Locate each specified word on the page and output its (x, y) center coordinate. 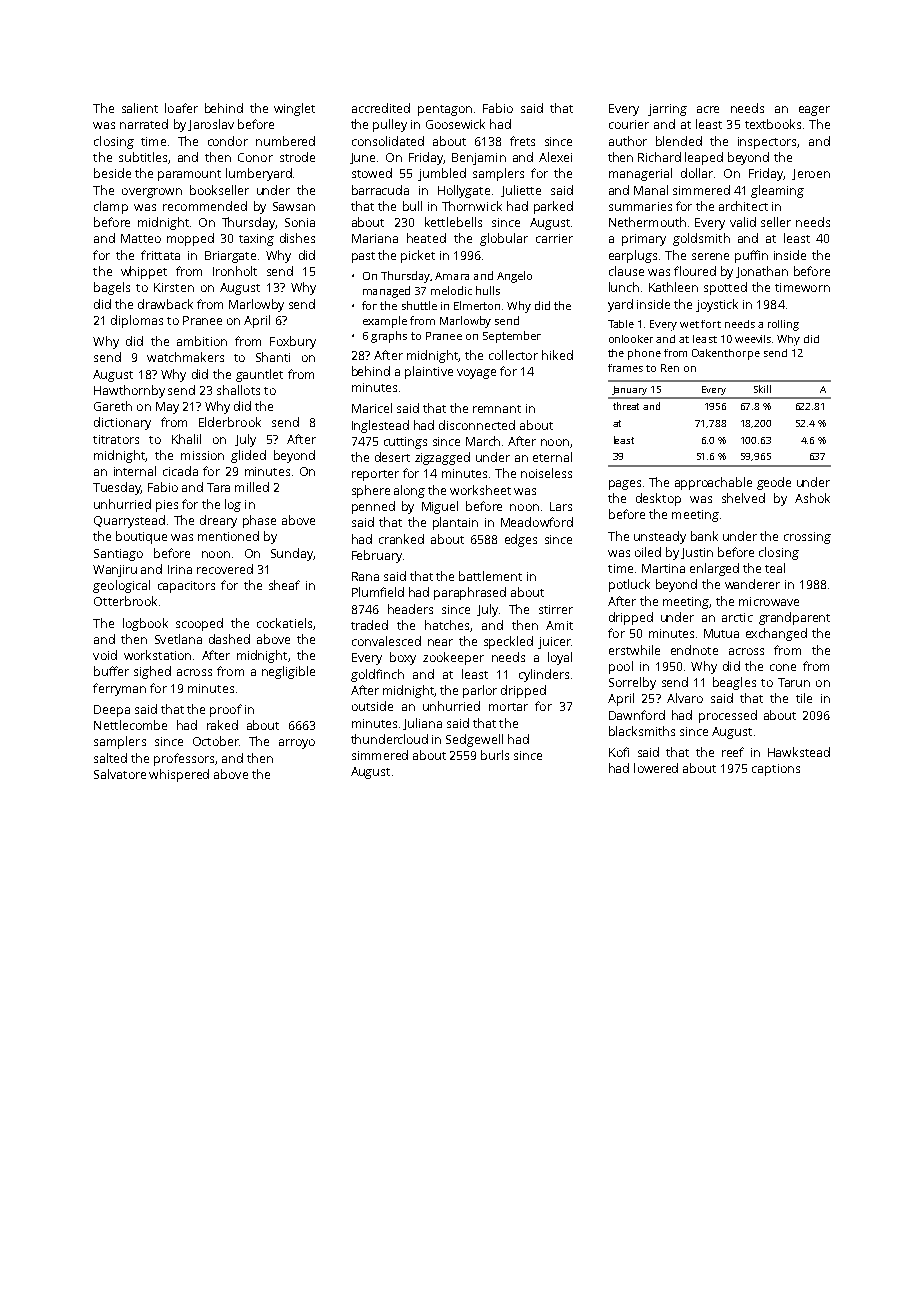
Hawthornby (129, 391)
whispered (179, 775)
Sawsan (294, 206)
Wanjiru (115, 571)
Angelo (514, 277)
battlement (490, 576)
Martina (663, 568)
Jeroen (811, 174)
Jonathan (762, 272)
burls (495, 755)
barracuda (380, 190)
